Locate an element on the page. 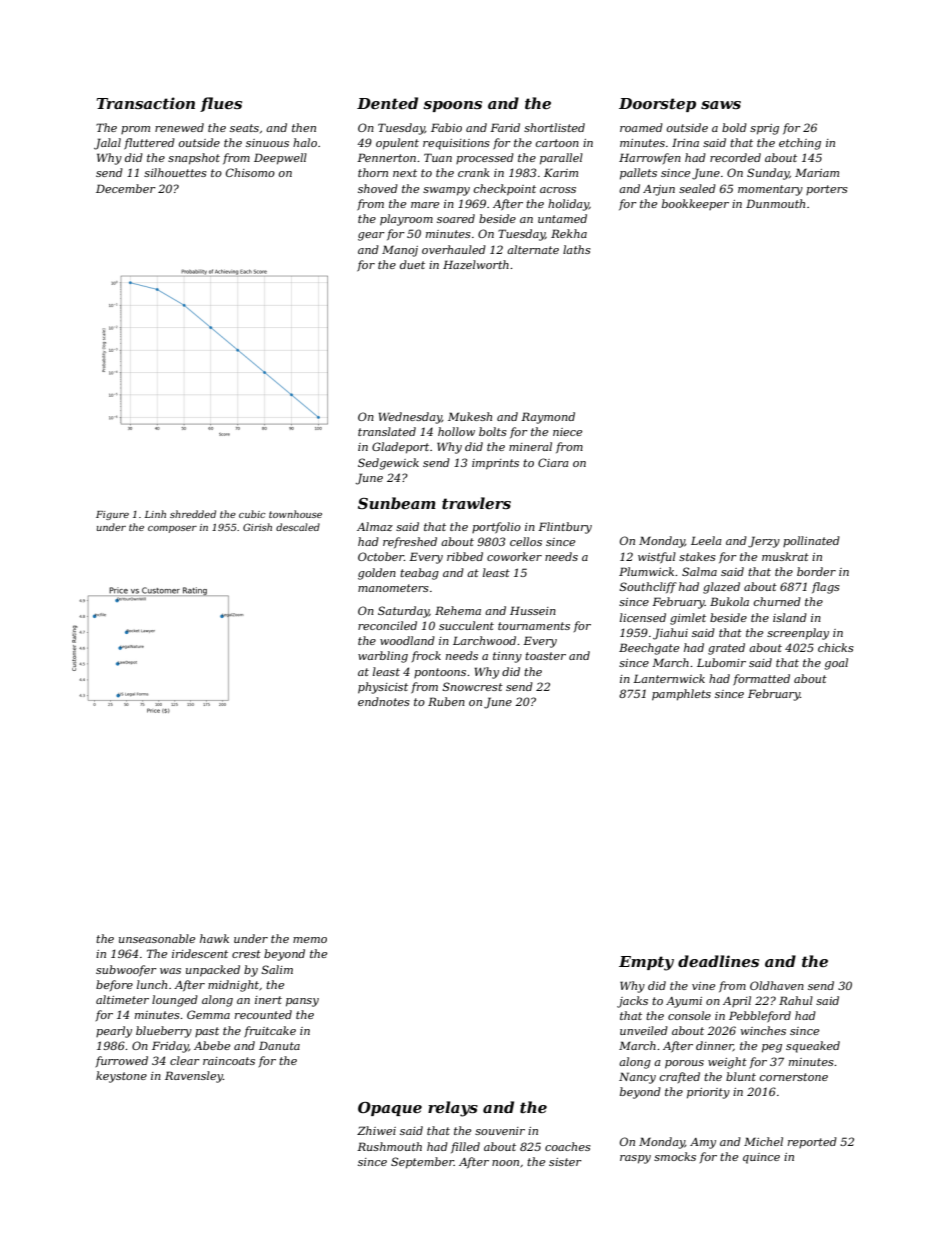  saws is located at coordinates (721, 105).
